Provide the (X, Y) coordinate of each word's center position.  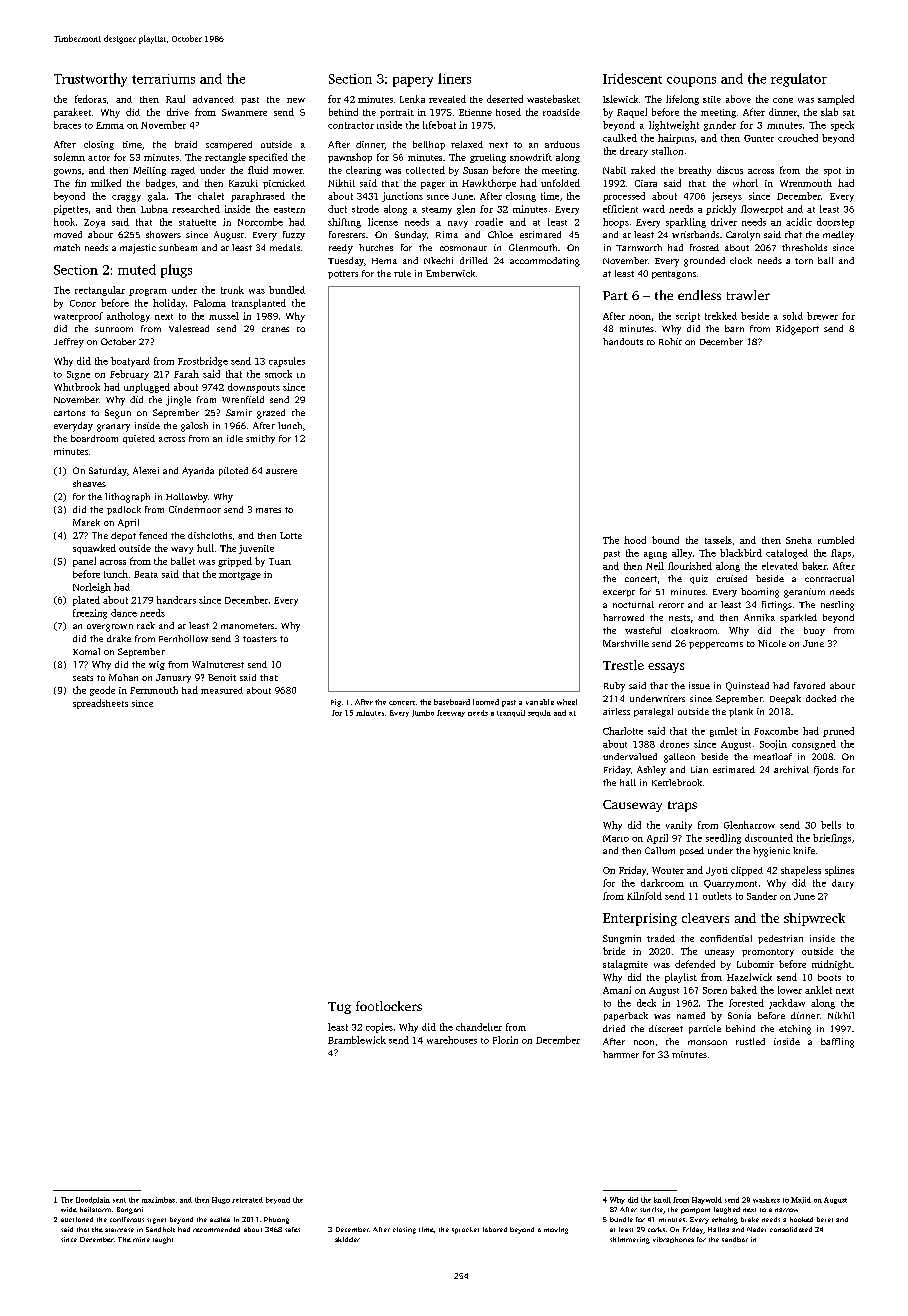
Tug (339, 1008)
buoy (814, 631)
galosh (194, 427)
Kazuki (243, 183)
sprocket (465, 1230)
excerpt (619, 593)
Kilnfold (644, 896)
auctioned (77, 1219)
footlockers (389, 1006)
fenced (153, 535)
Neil (655, 566)
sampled (836, 100)
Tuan (280, 561)
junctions (402, 197)
